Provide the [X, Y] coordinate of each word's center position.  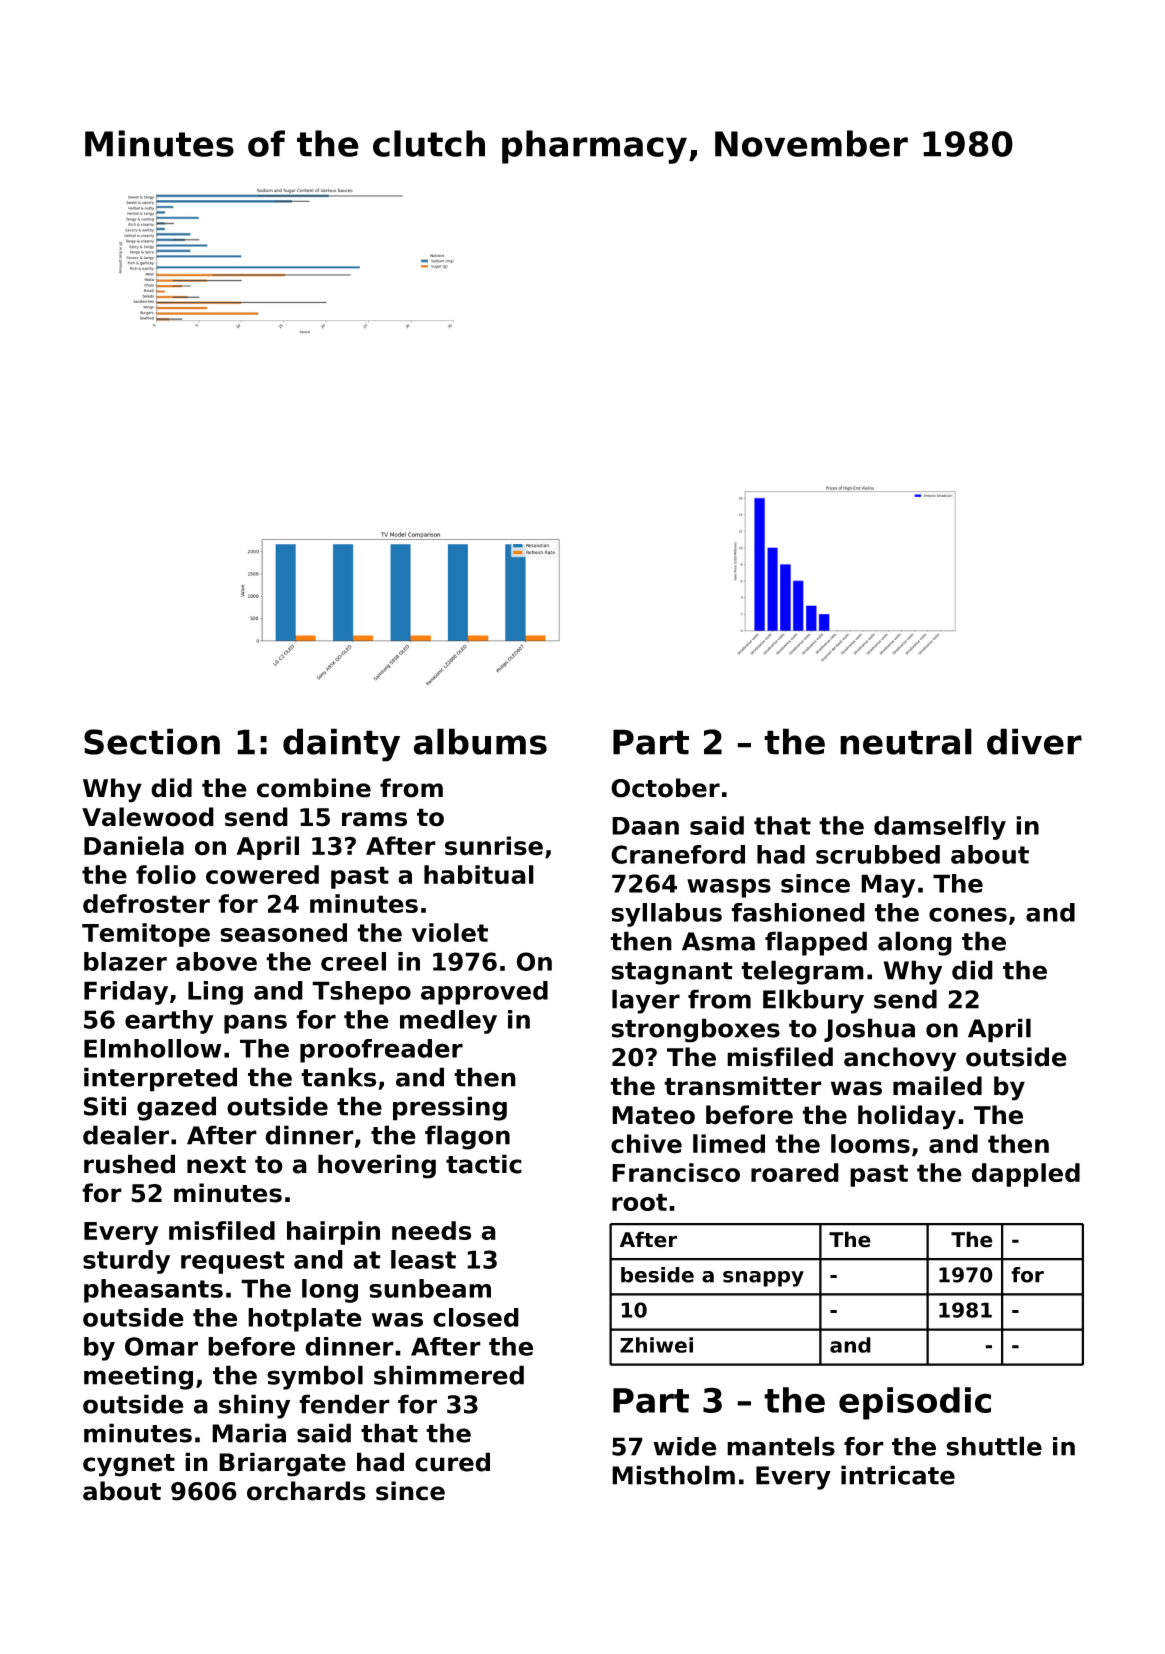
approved [484, 993]
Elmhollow [152, 1048]
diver [1034, 741]
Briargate [282, 1464]
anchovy [900, 1059]
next [216, 1165]
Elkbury [813, 1001]
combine [314, 788]
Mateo [653, 1115]
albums [480, 741]
